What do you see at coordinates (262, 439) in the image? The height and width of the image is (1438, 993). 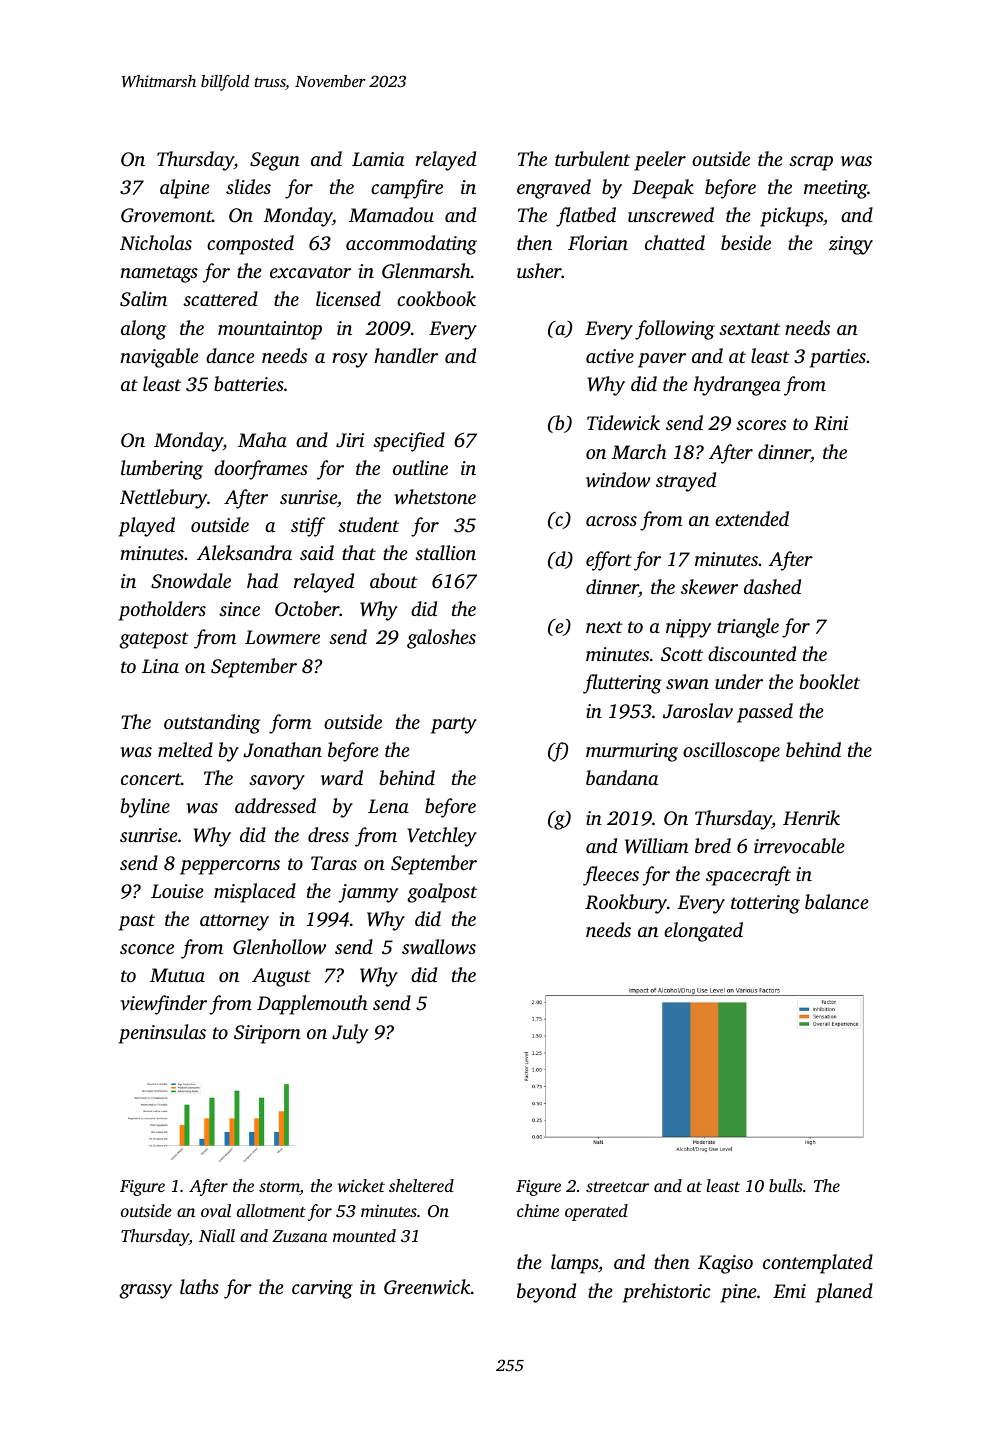 I see `Maha` at bounding box center [262, 439].
